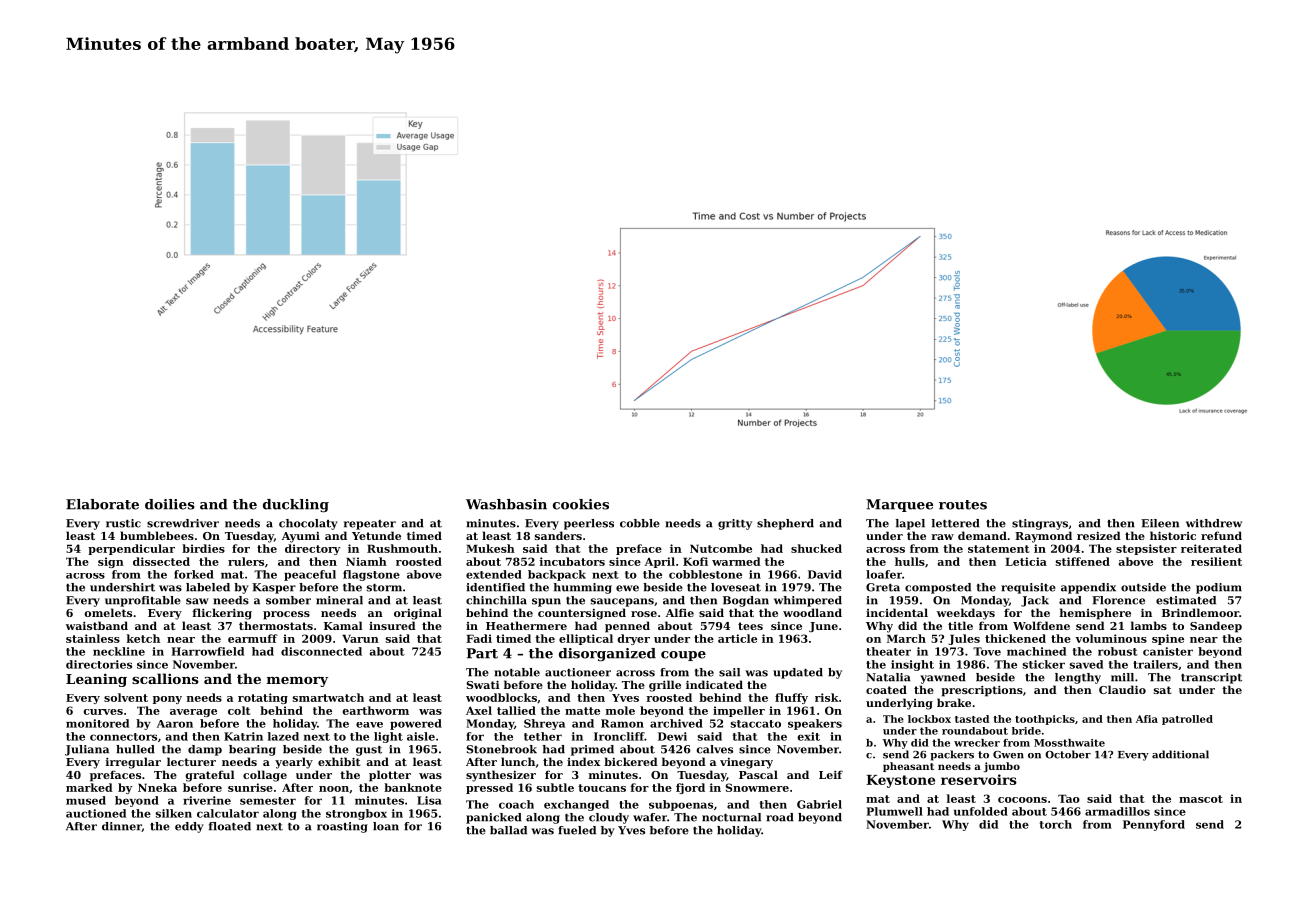  I want to click on matte, so click(582, 711).
